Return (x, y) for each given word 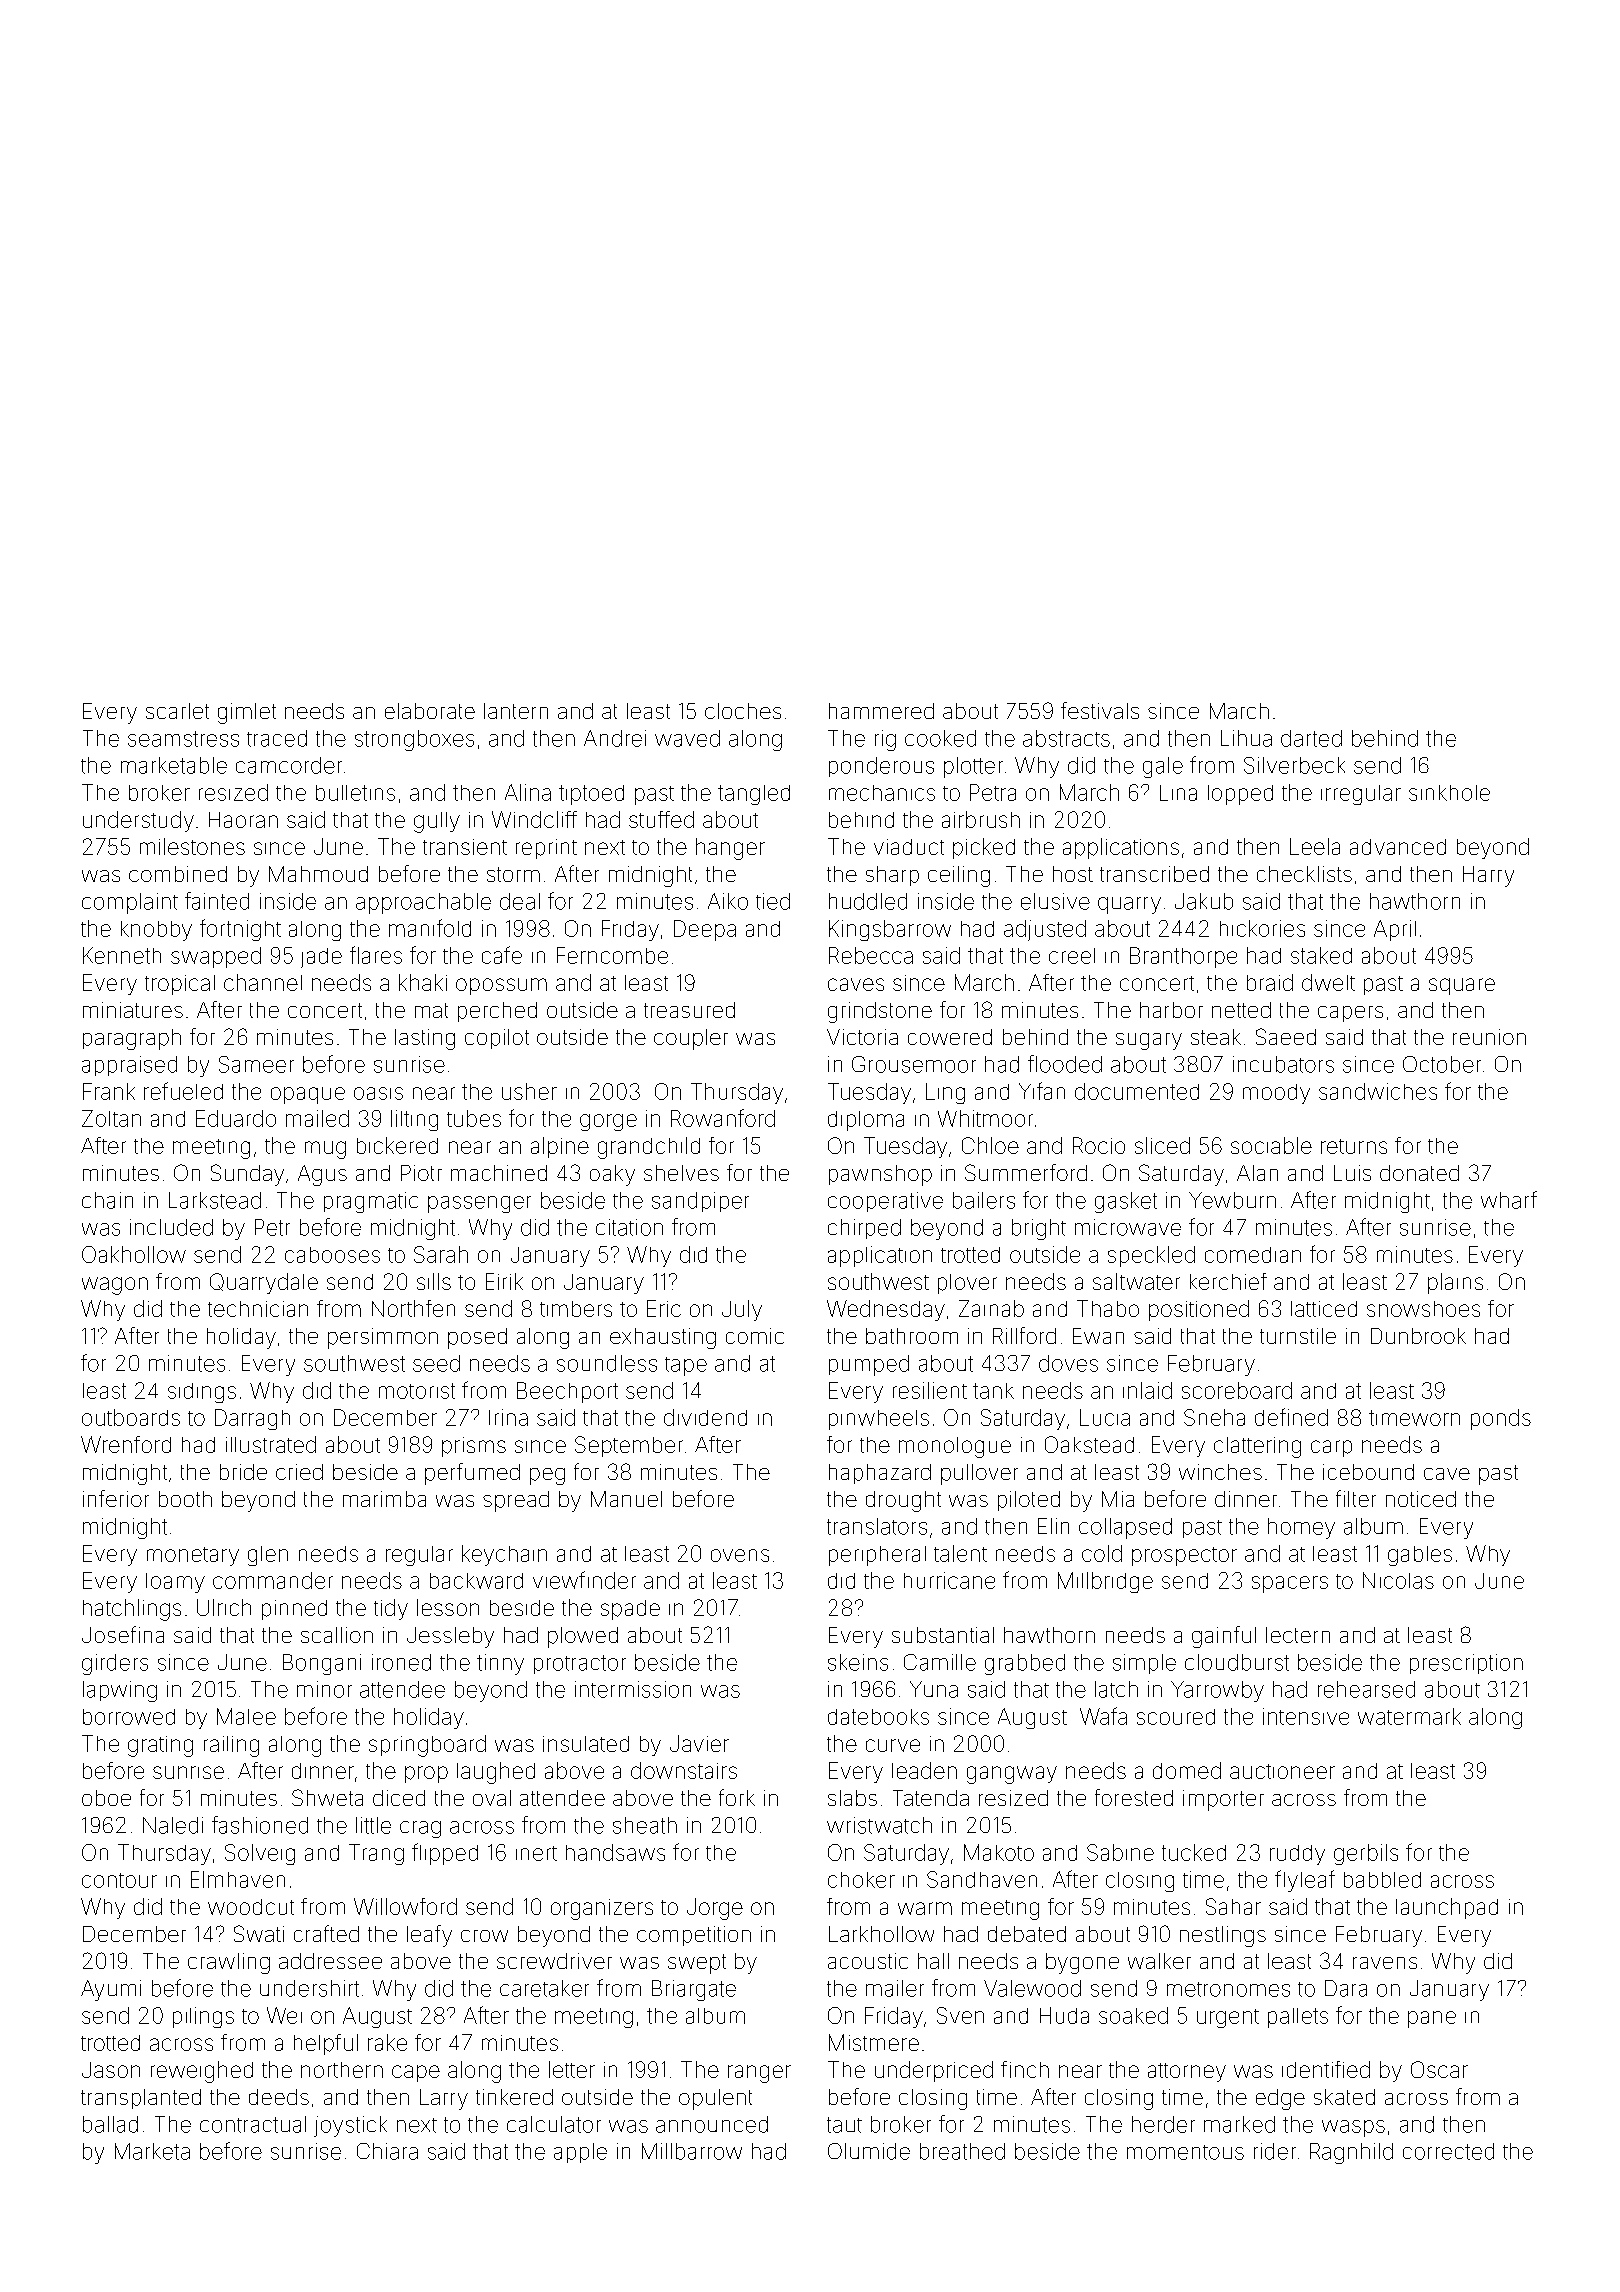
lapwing (120, 1691)
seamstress (183, 739)
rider (1275, 2151)
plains (1455, 1283)
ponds (1501, 1419)
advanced (1398, 847)
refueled (183, 1091)
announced (712, 2124)
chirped (864, 1229)
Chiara (387, 2151)
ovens (740, 1555)
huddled (868, 901)
